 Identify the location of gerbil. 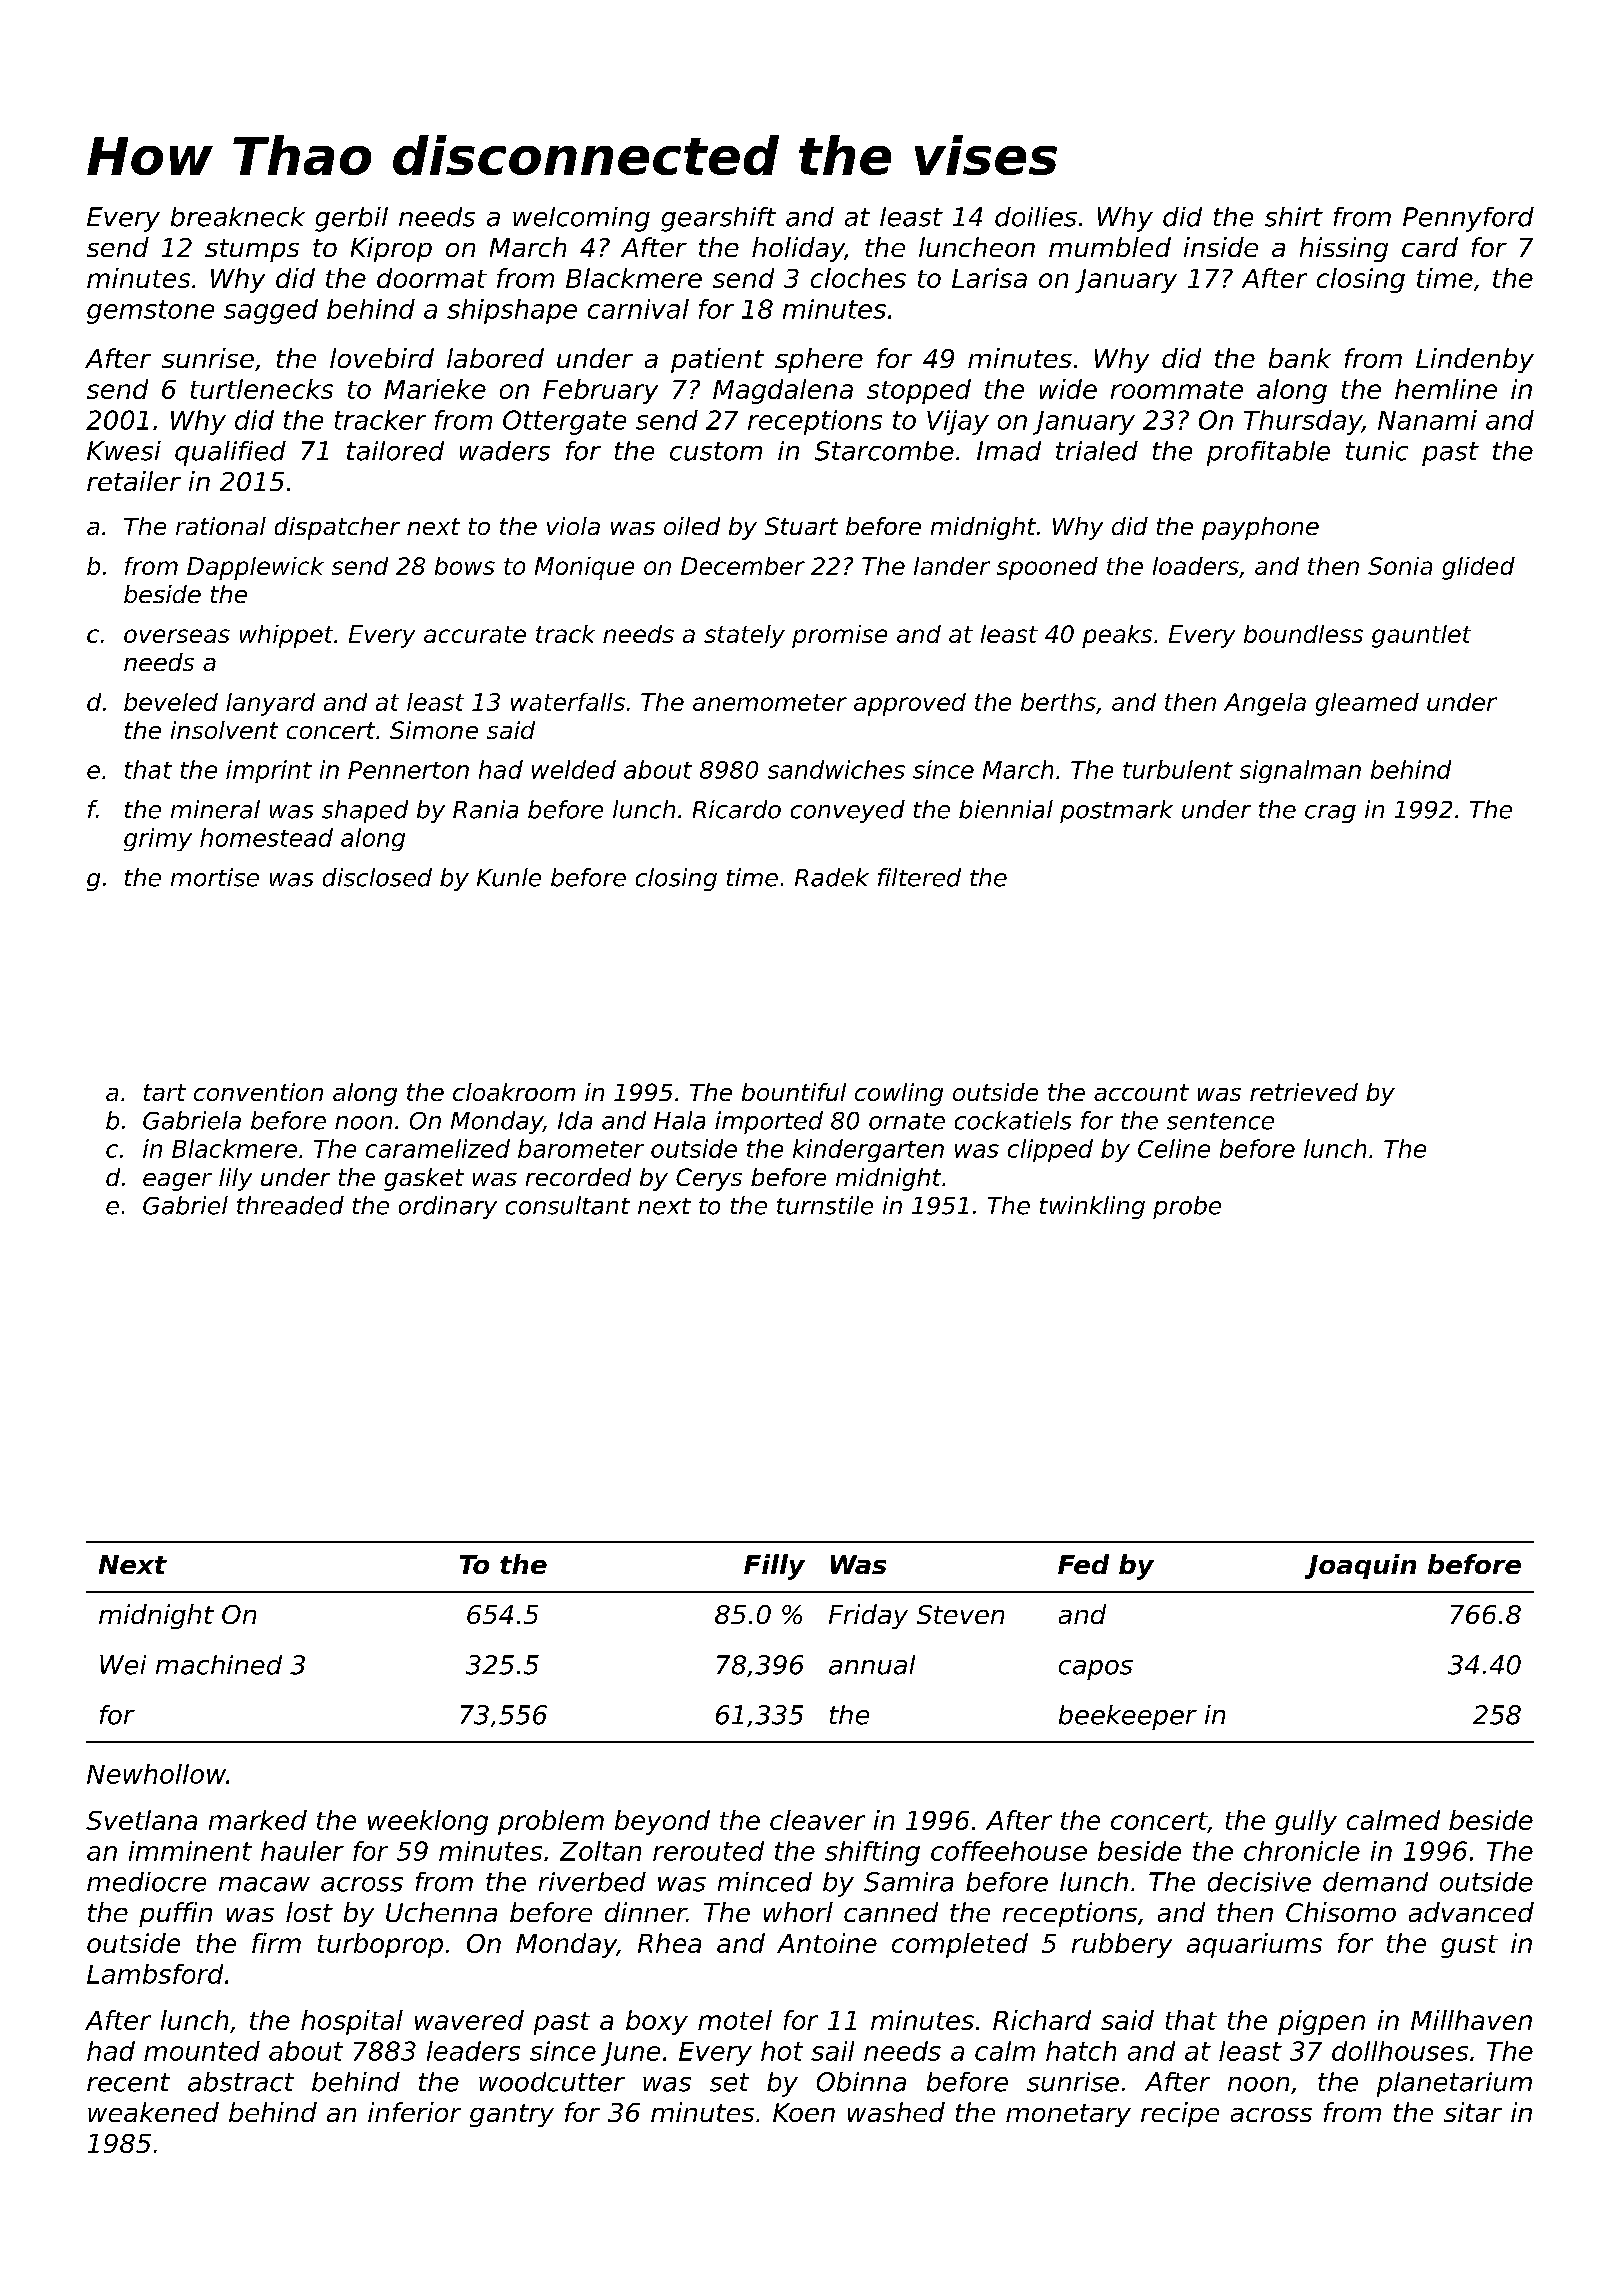
(351, 219).
